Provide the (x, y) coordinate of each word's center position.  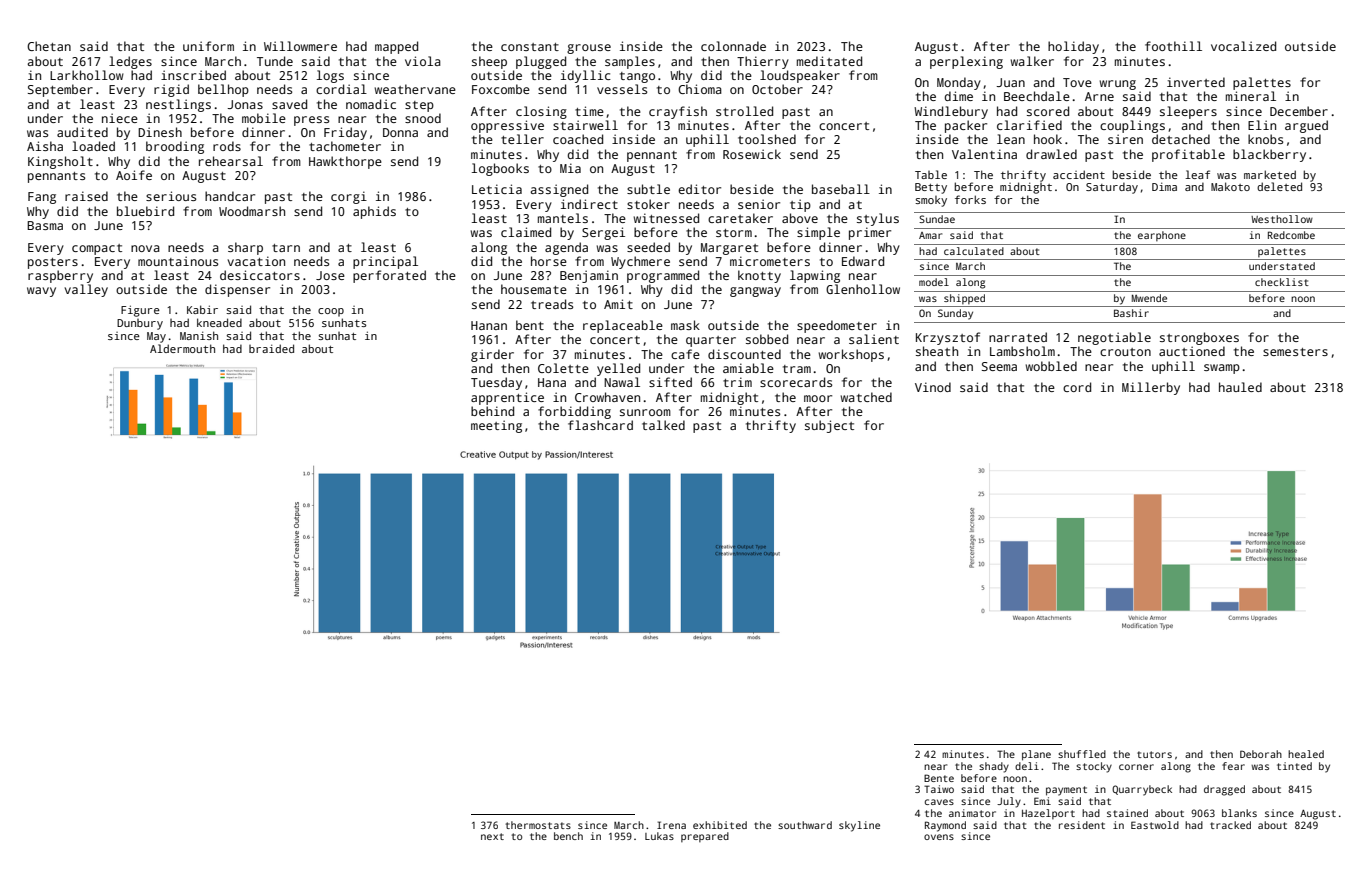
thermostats (538, 825)
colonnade (733, 46)
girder (492, 355)
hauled (1240, 387)
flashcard (600, 425)
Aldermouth (182, 348)
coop (331, 312)
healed (1306, 754)
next (492, 836)
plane (1036, 755)
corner (1136, 767)
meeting (496, 426)
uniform (208, 46)
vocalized (1243, 46)
